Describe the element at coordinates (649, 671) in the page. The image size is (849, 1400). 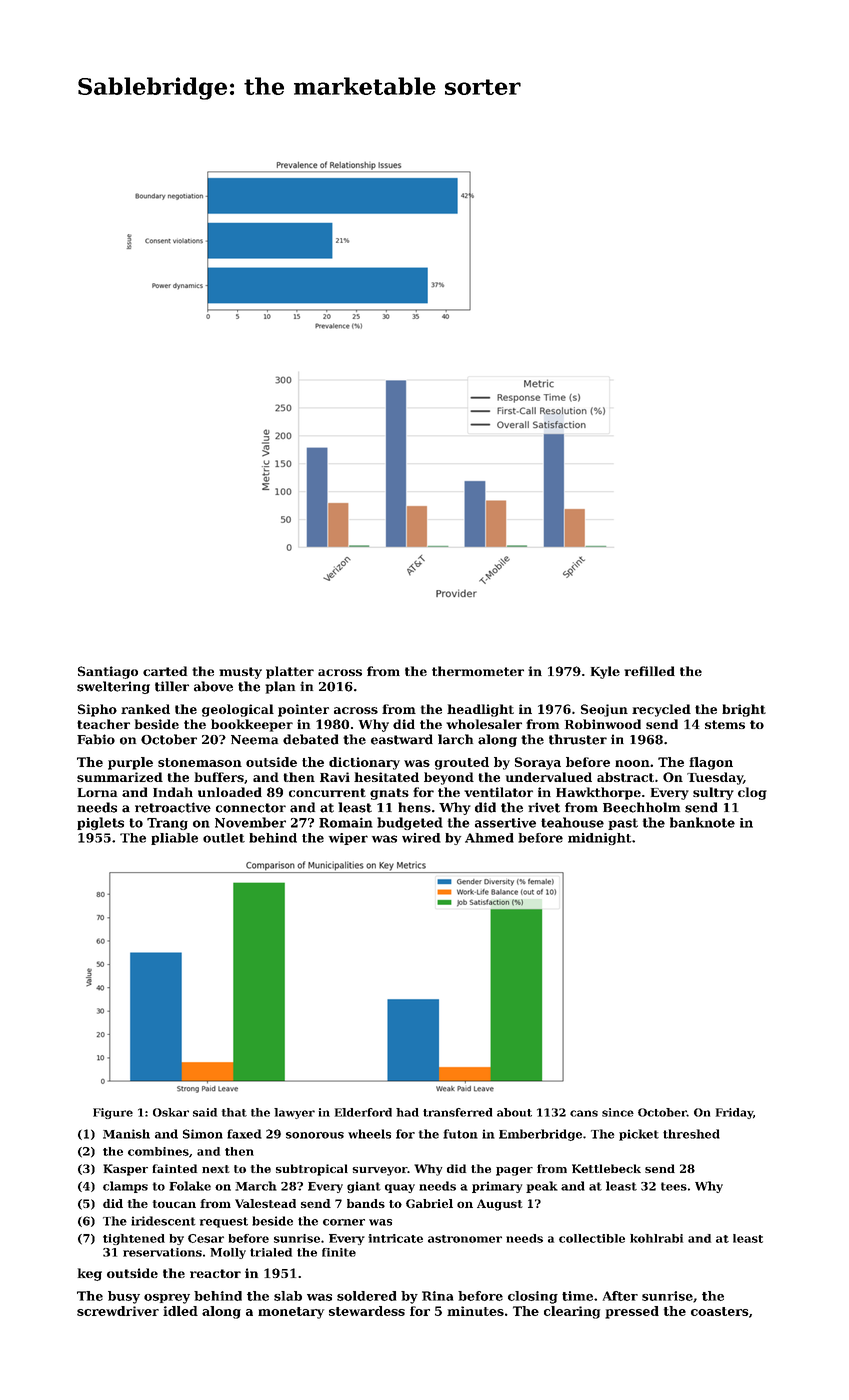
I see `refilled` at that location.
